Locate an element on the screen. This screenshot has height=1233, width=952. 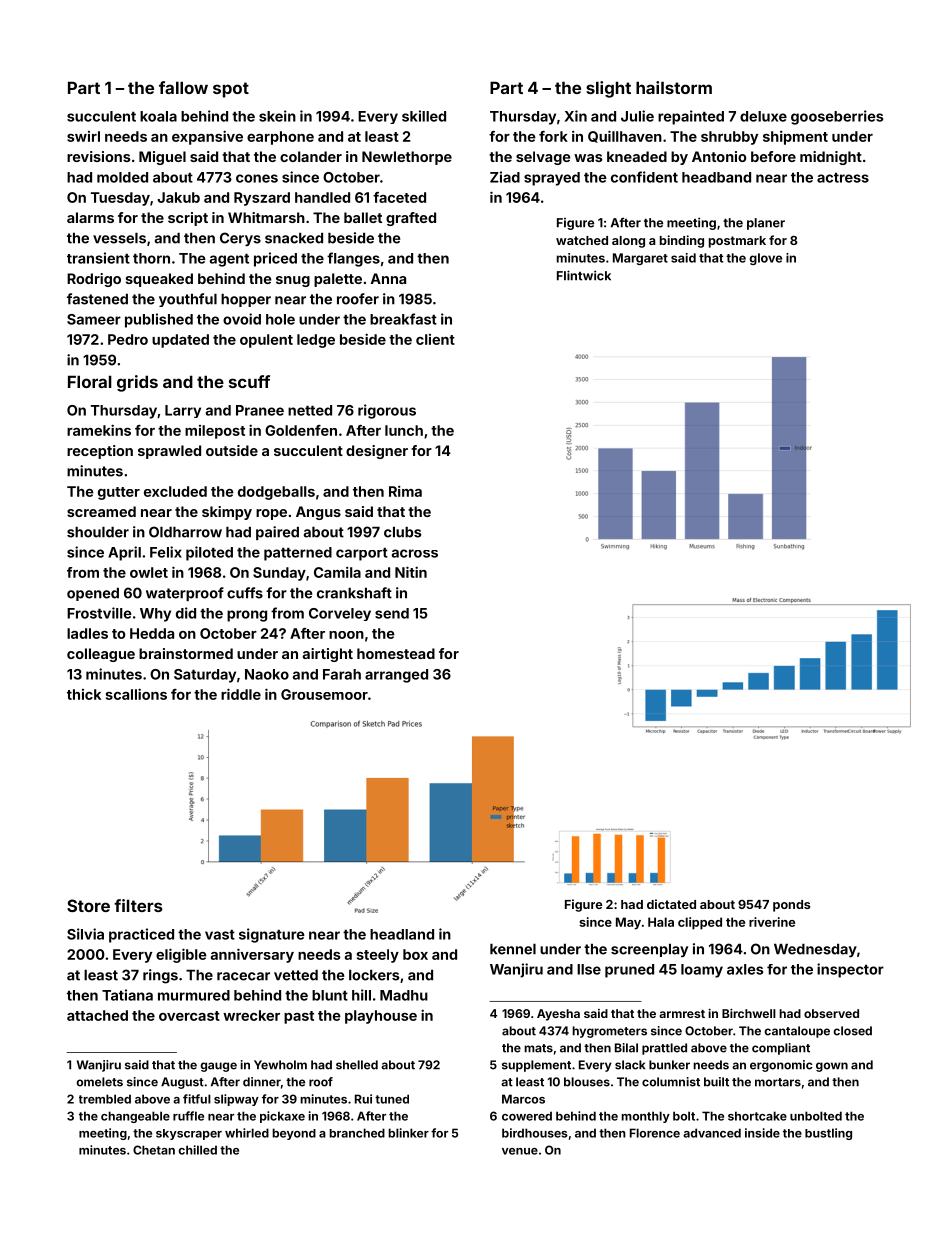
clubs is located at coordinates (402, 532).
